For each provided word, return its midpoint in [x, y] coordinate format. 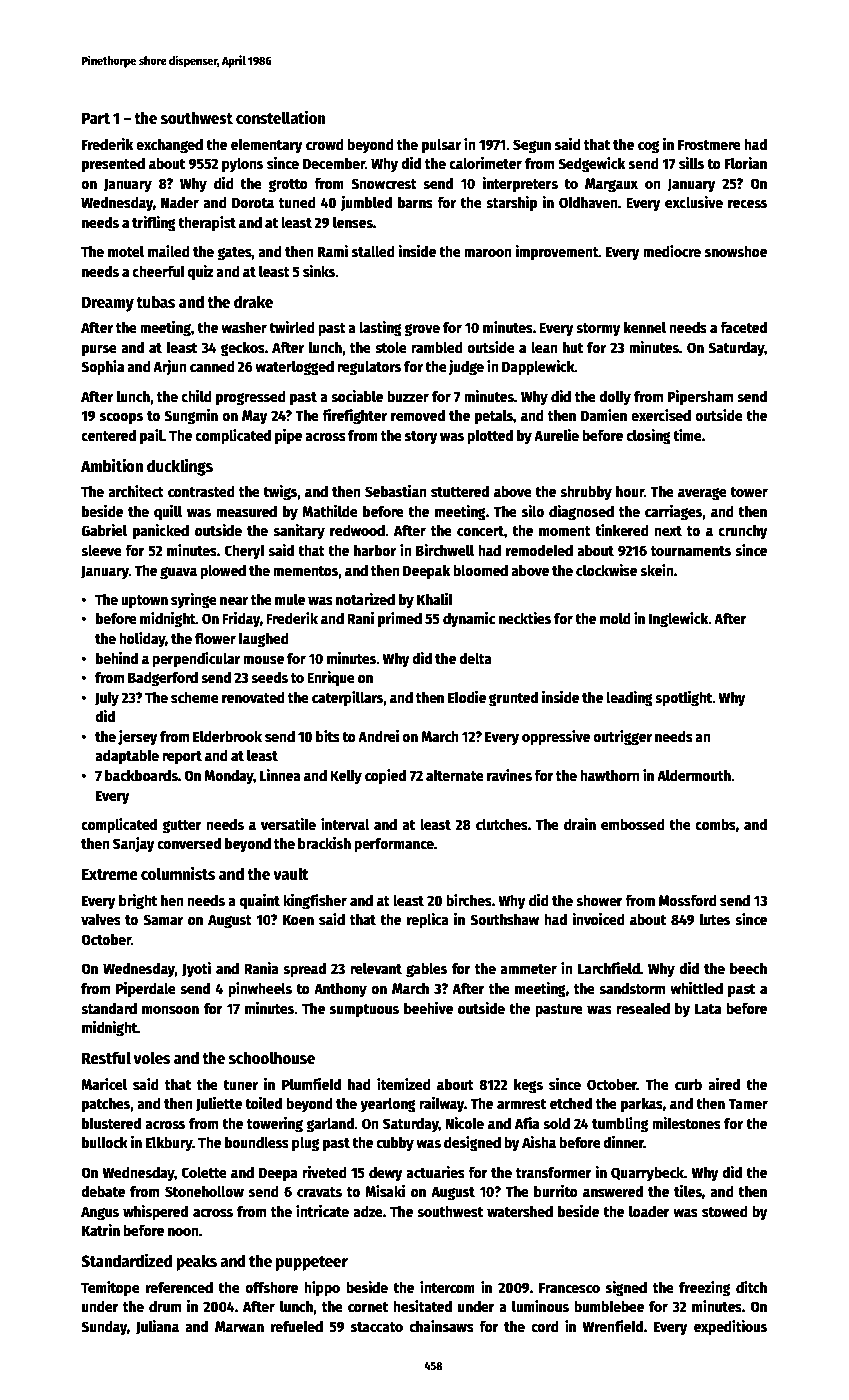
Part [96, 118]
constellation [281, 117]
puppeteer [312, 1263]
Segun [532, 146]
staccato [377, 1327]
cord [545, 1326]
